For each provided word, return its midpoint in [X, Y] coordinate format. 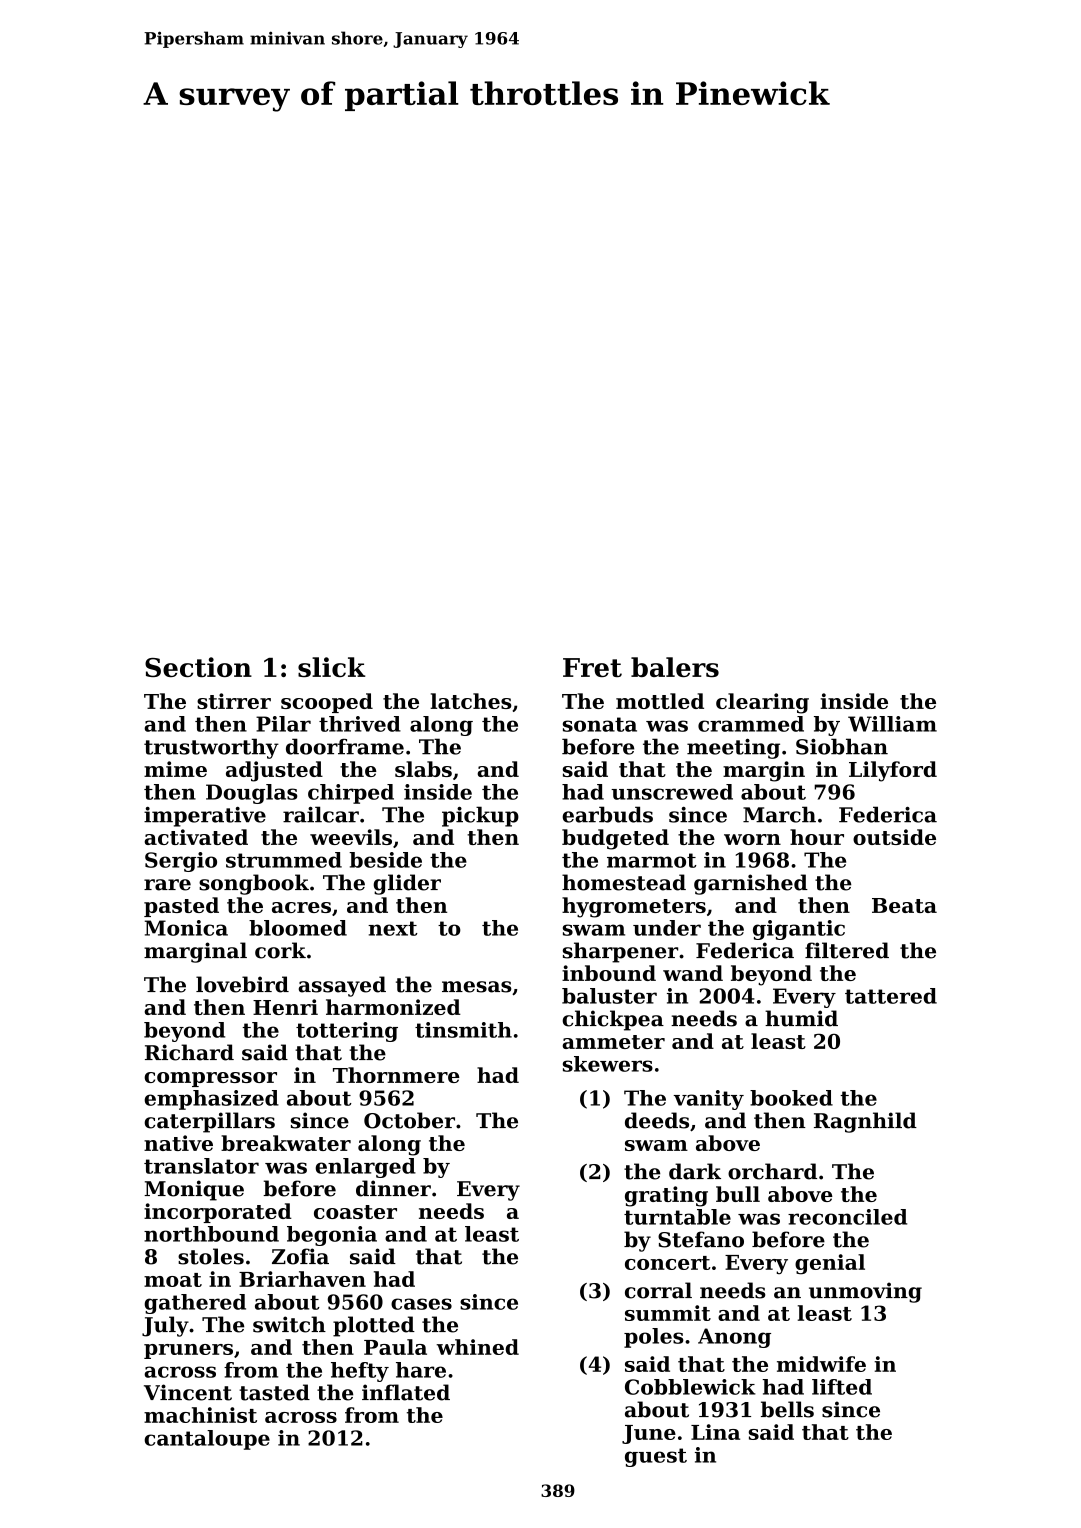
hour [817, 837]
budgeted [615, 839]
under [667, 928]
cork [280, 950]
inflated [406, 1392]
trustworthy [211, 748]
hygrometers [634, 907]
